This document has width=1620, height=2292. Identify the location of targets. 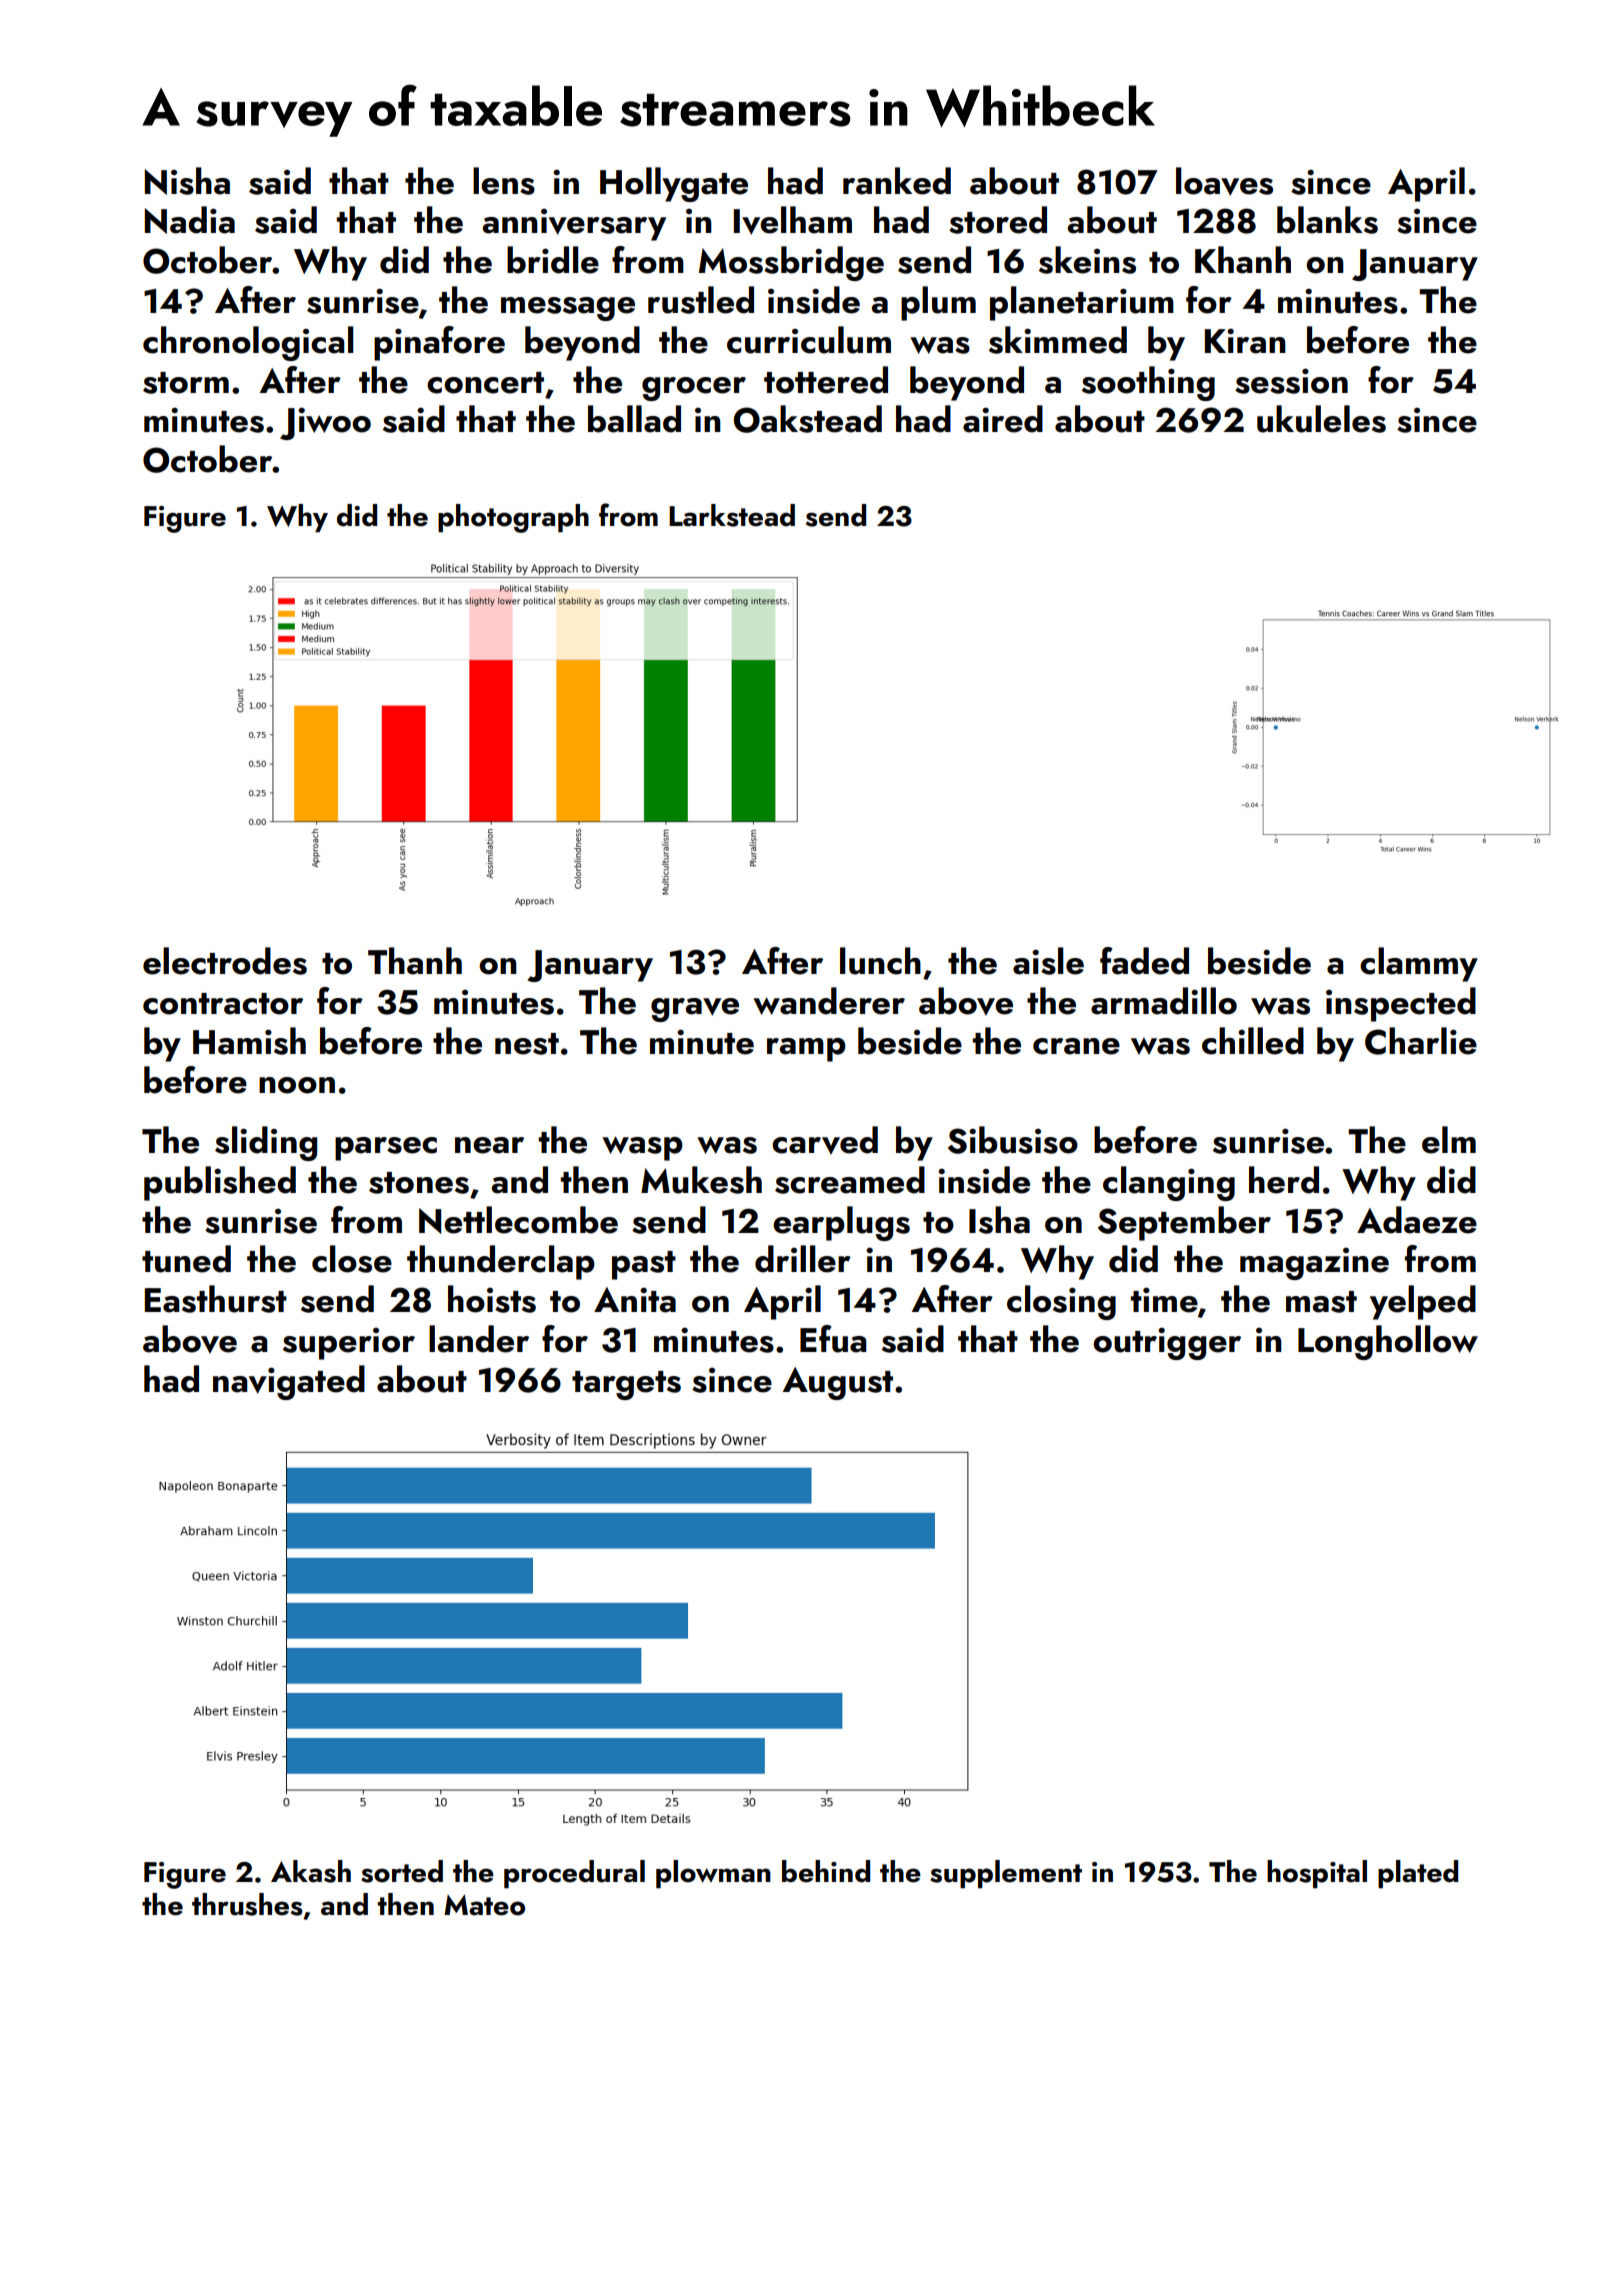
(626, 1385).
